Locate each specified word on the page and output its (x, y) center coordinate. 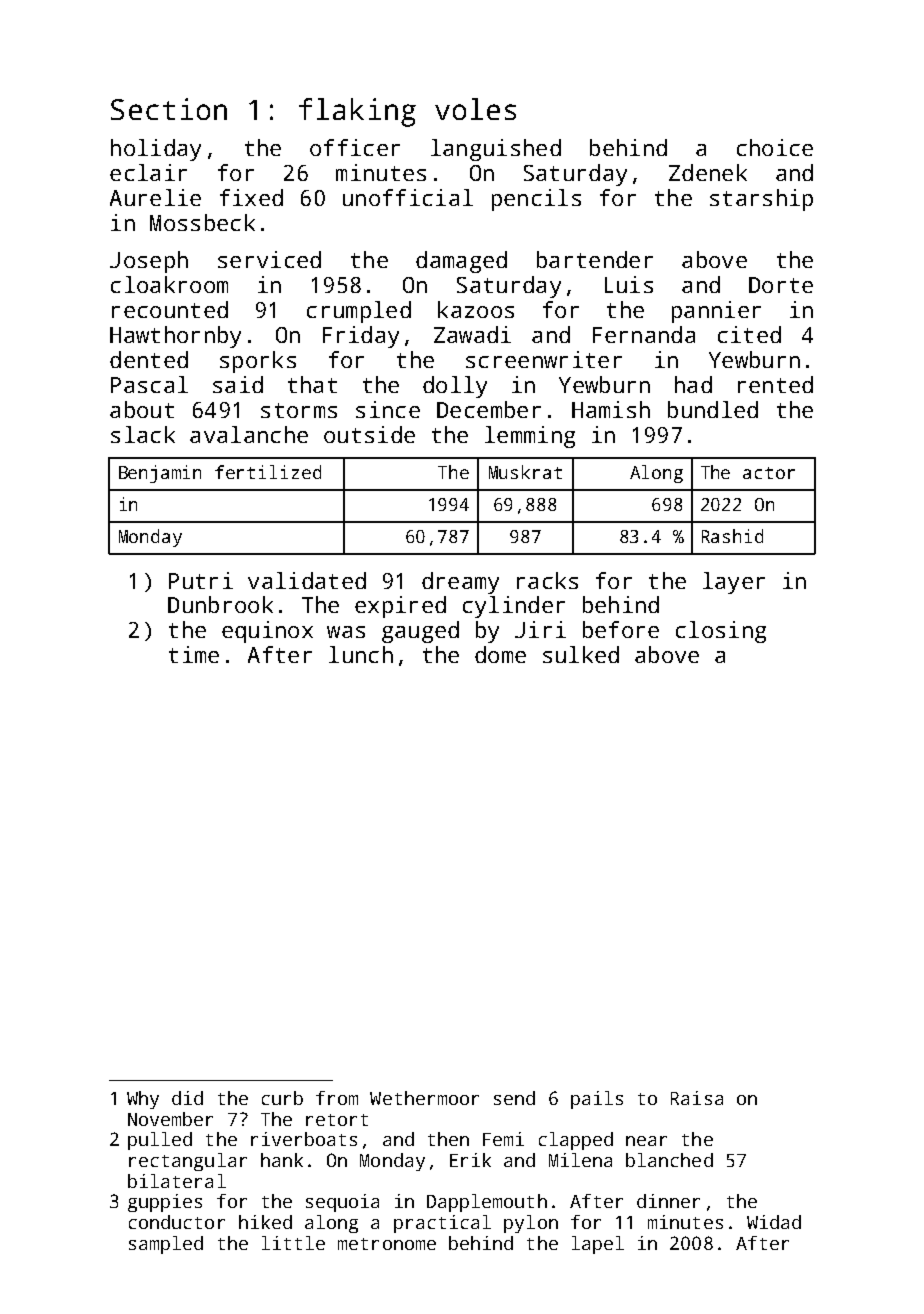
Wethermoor (424, 1098)
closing (721, 632)
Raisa (697, 1098)
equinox (267, 632)
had (693, 384)
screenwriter (544, 359)
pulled (160, 1141)
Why (143, 1100)
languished (496, 150)
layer (734, 583)
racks (547, 580)
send (514, 1098)
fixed (251, 197)
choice (775, 147)
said (238, 384)
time (194, 654)
